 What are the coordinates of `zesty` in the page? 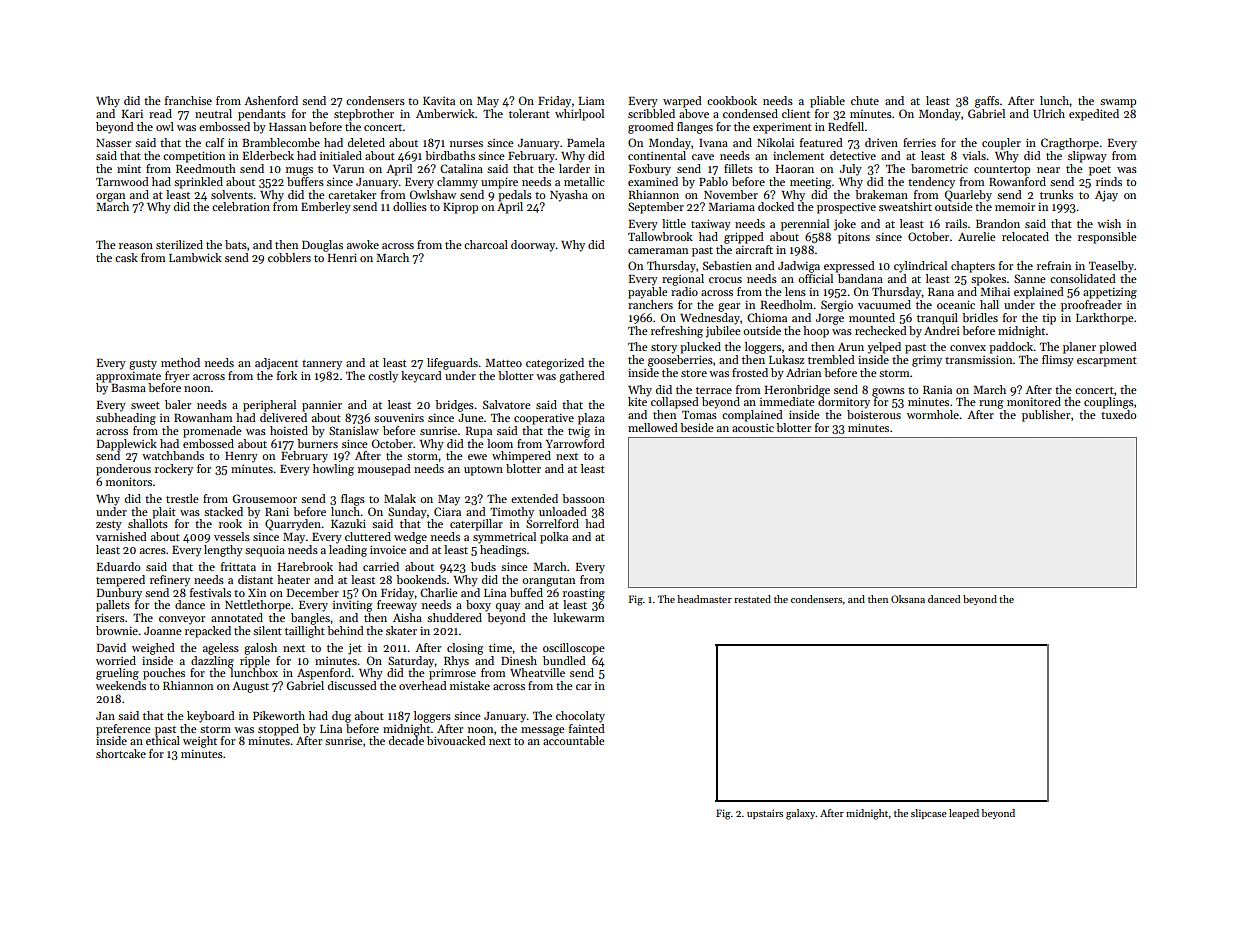 It's located at (109, 526).
